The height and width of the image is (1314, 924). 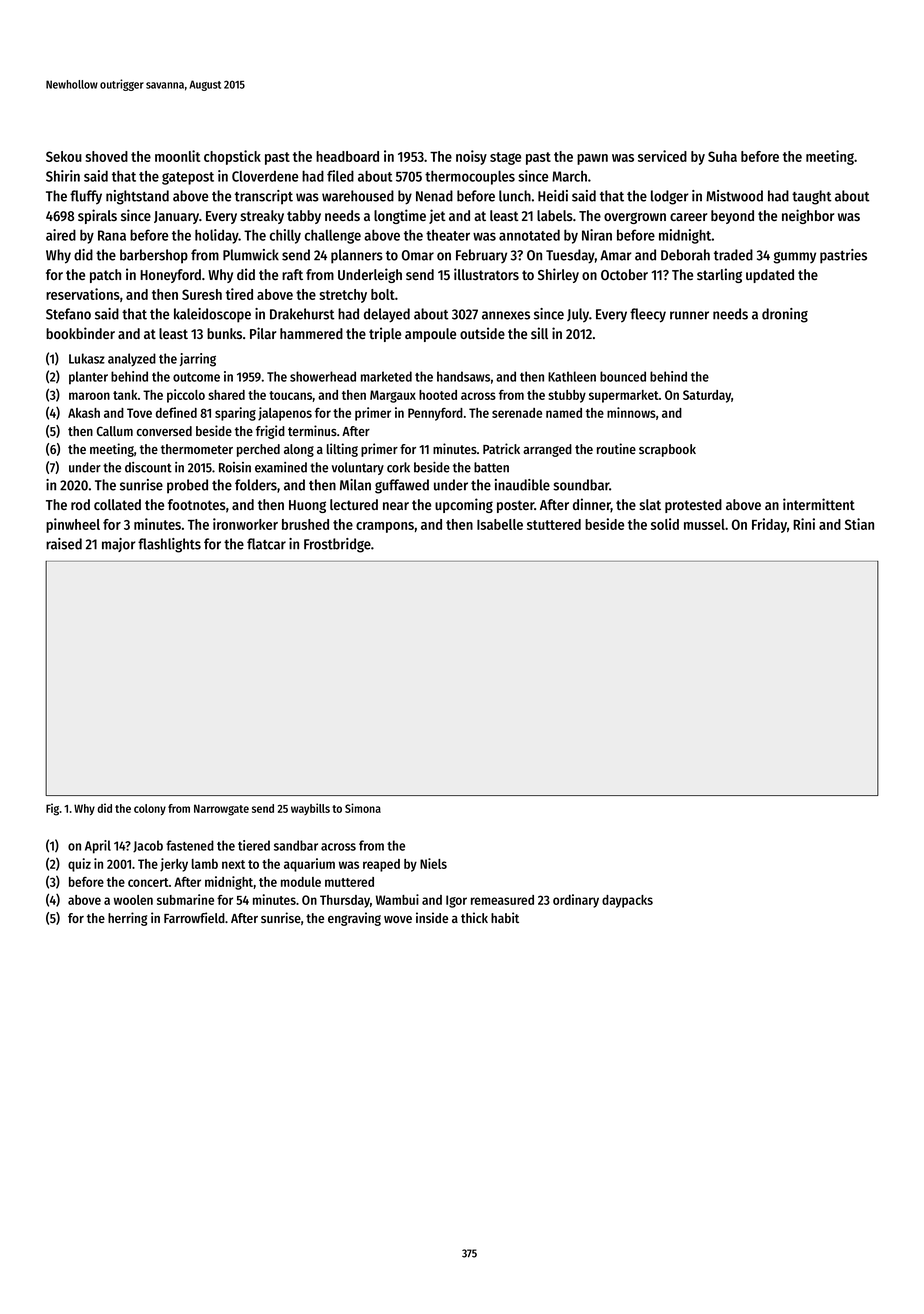 What do you see at coordinates (719, 275) in the image?
I see `starling` at bounding box center [719, 275].
